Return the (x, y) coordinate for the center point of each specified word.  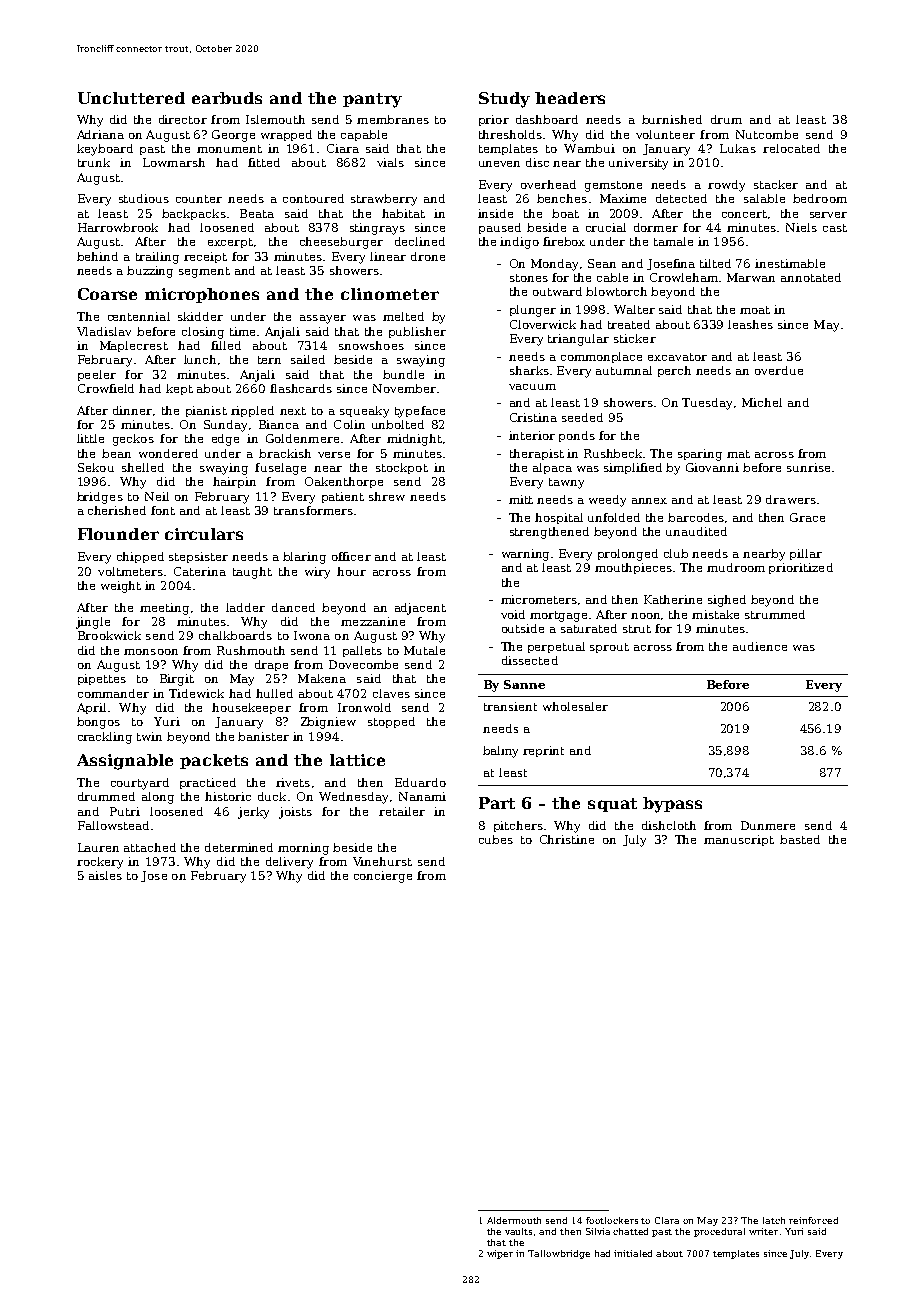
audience (760, 646)
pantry (372, 100)
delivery (289, 863)
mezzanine (373, 621)
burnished (672, 119)
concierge (383, 877)
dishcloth (669, 825)
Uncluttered (131, 98)
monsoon (151, 652)
